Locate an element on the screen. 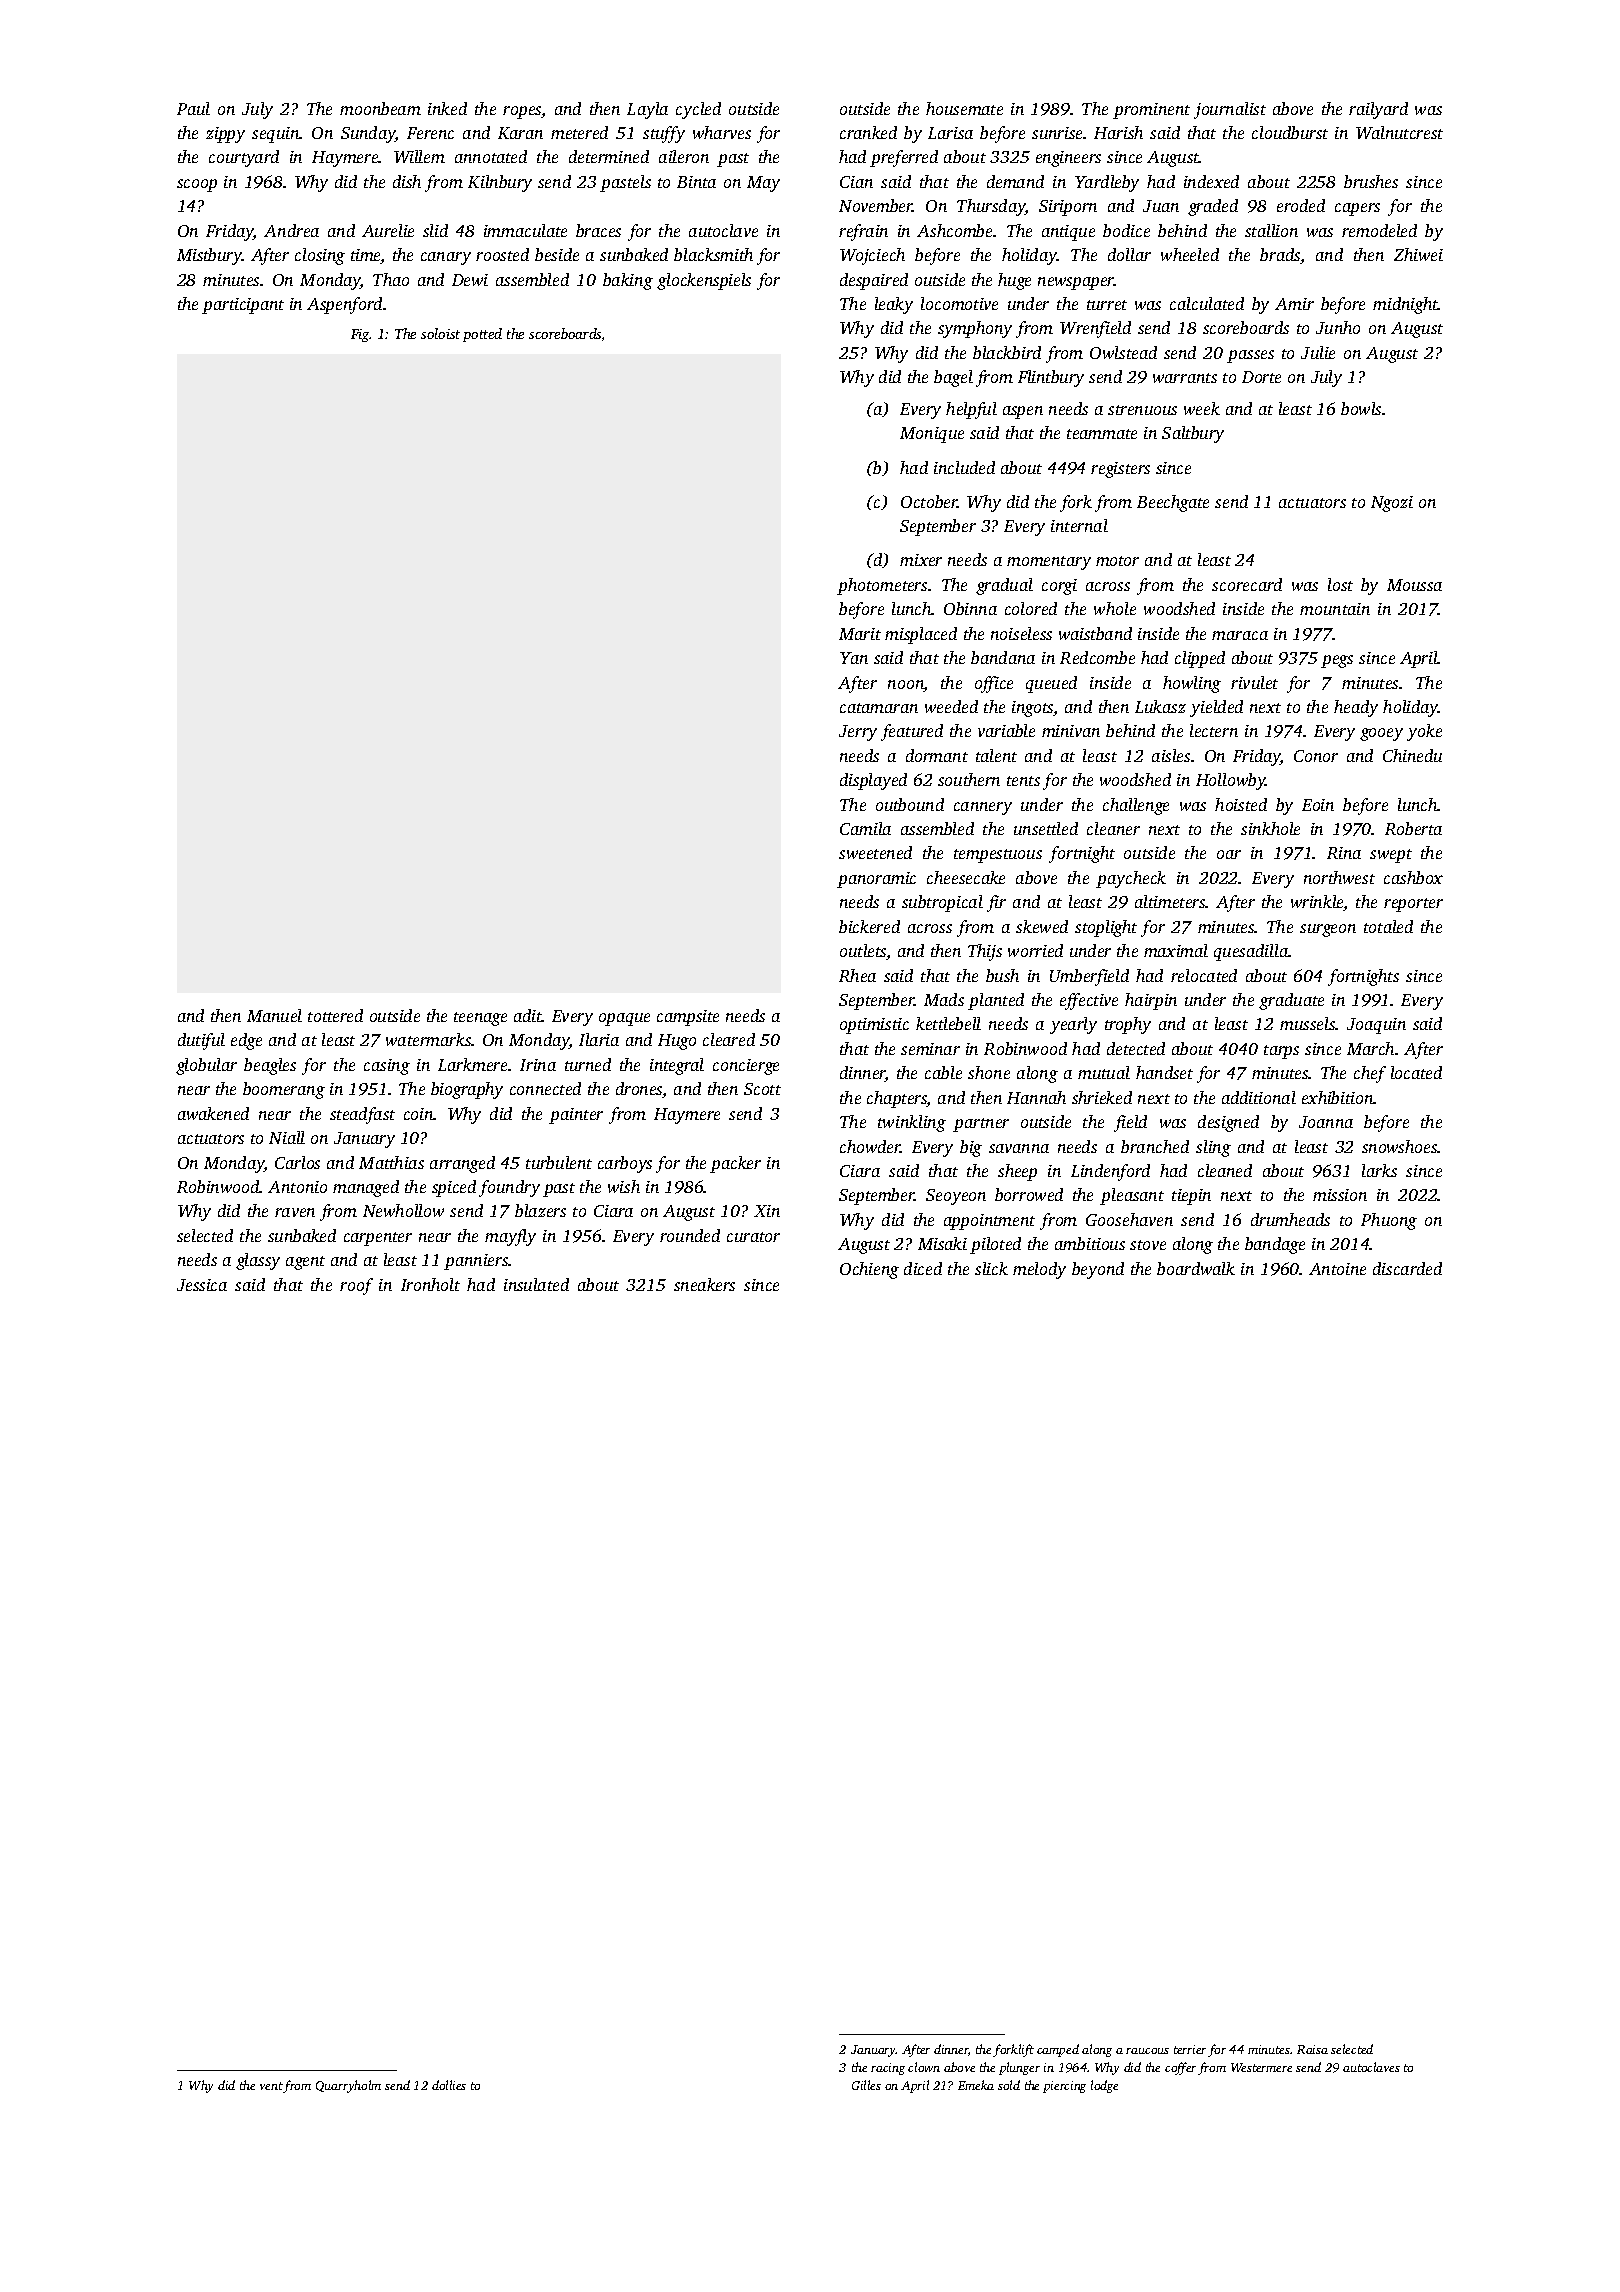 Image resolution: width=1620 pixels, height=2292 pixels. tiepin is located at coordinates (1191, 1197).
